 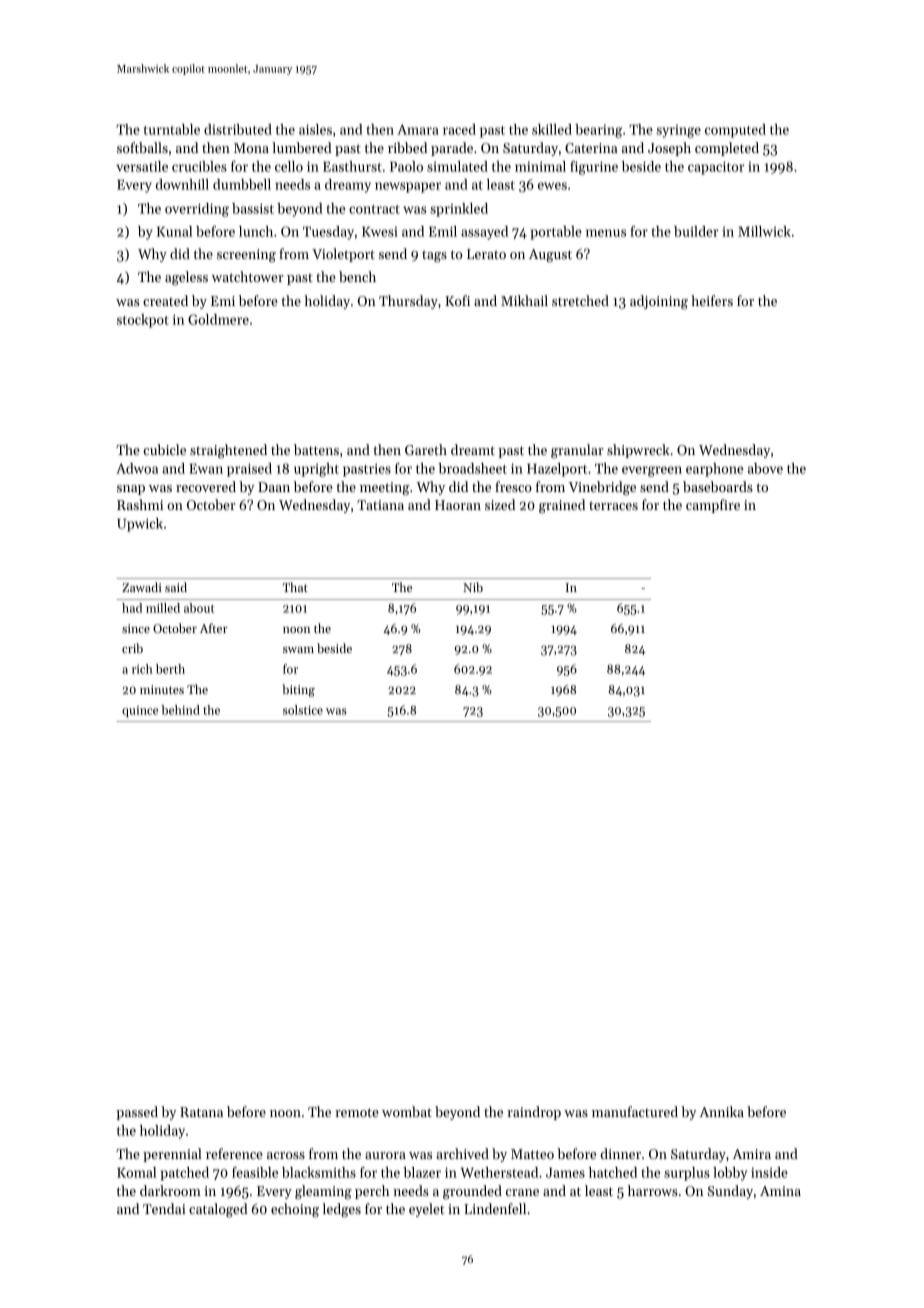 What do you see at coordinates (137, 1113) in the image?
I see `passed` at bounding box center [137, 1113].
